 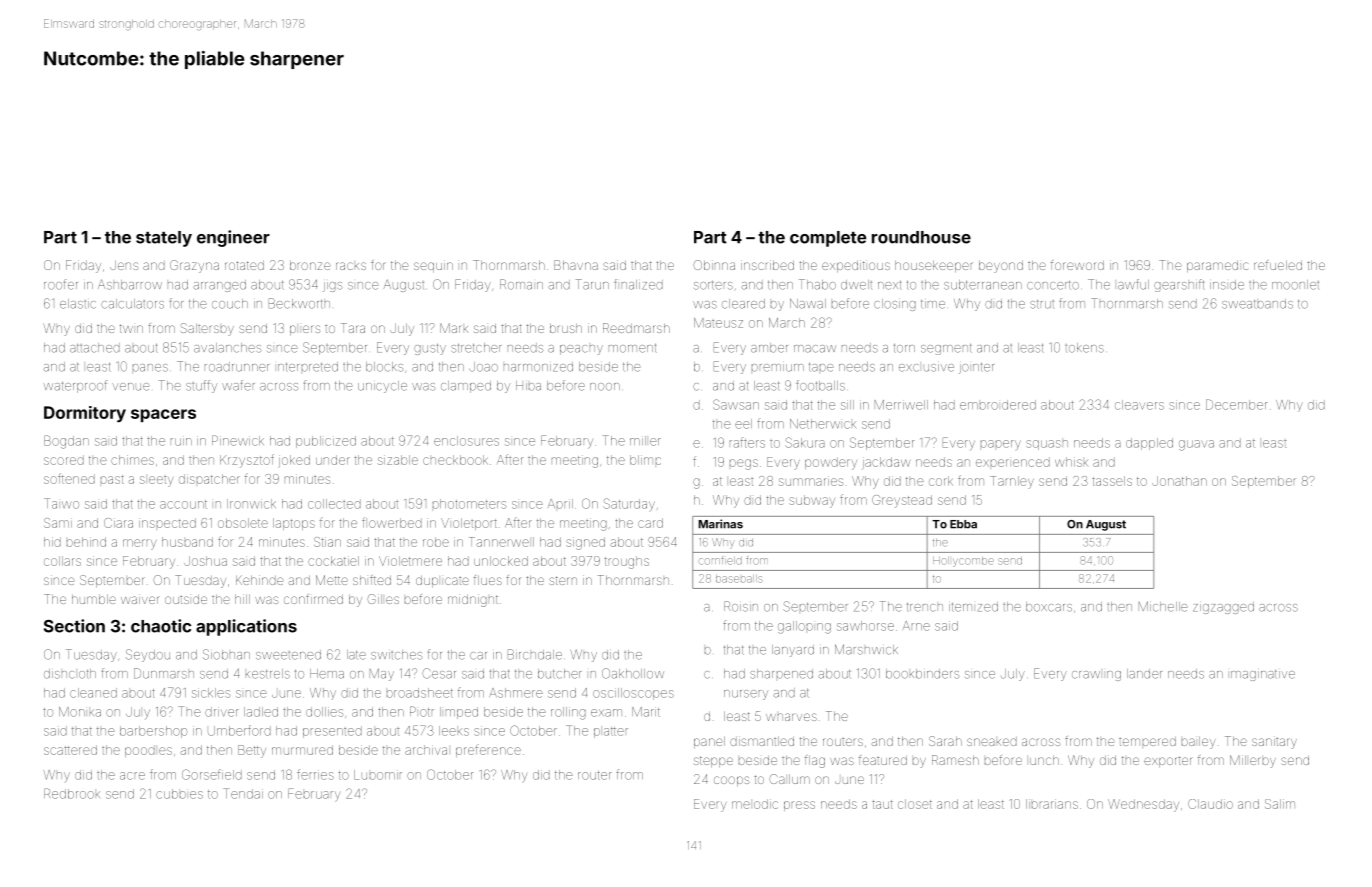 I want to click on Joshua, so click(x=205, y=561).
